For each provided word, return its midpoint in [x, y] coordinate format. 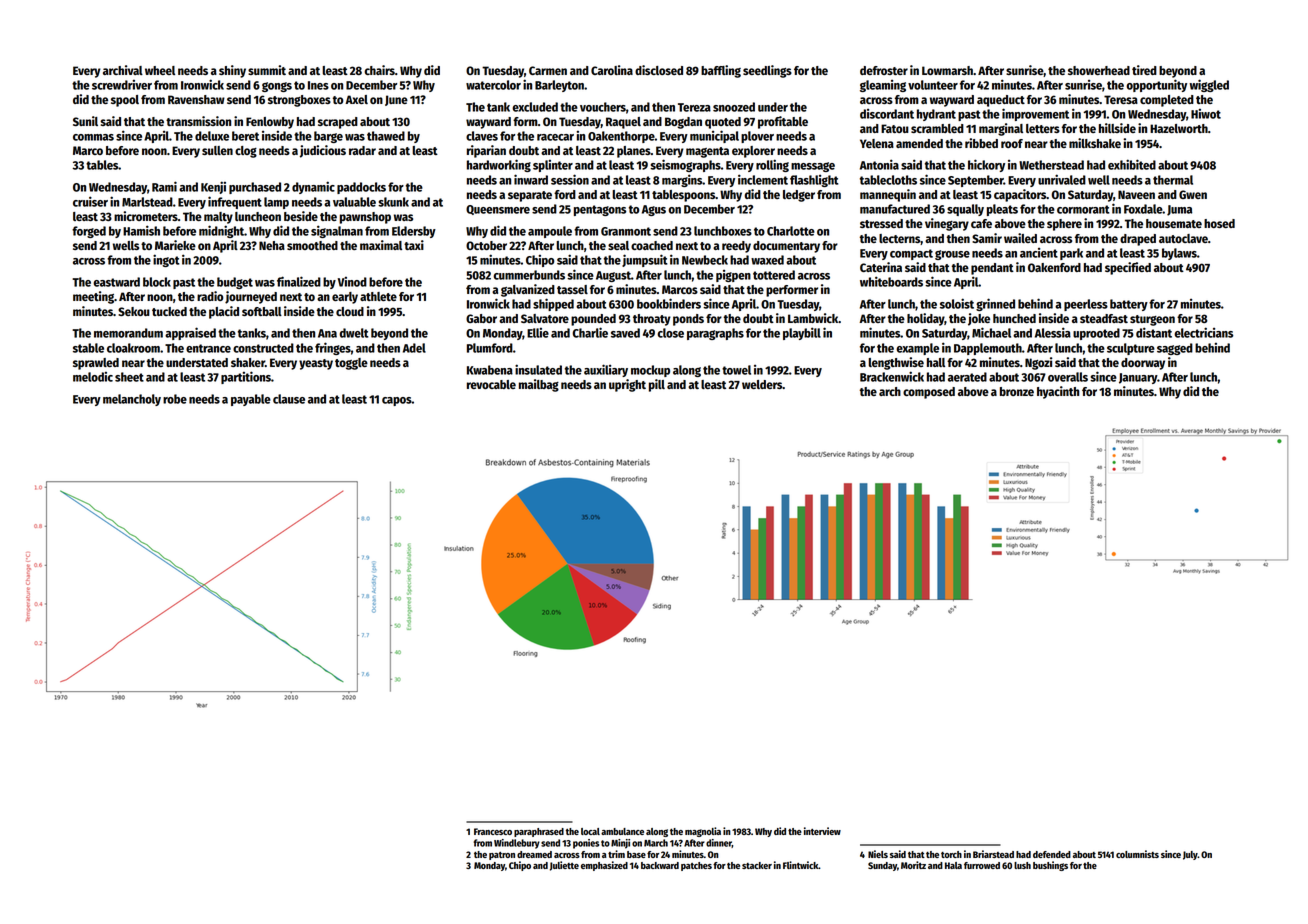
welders [762, 384]
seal [618, 245]
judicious [323, 151]
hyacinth [1058, 392]
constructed [263, 348]
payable [251, 400]
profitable [783, 122]
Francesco [493, 831]
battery [1129, 305]
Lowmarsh [947, 70]
